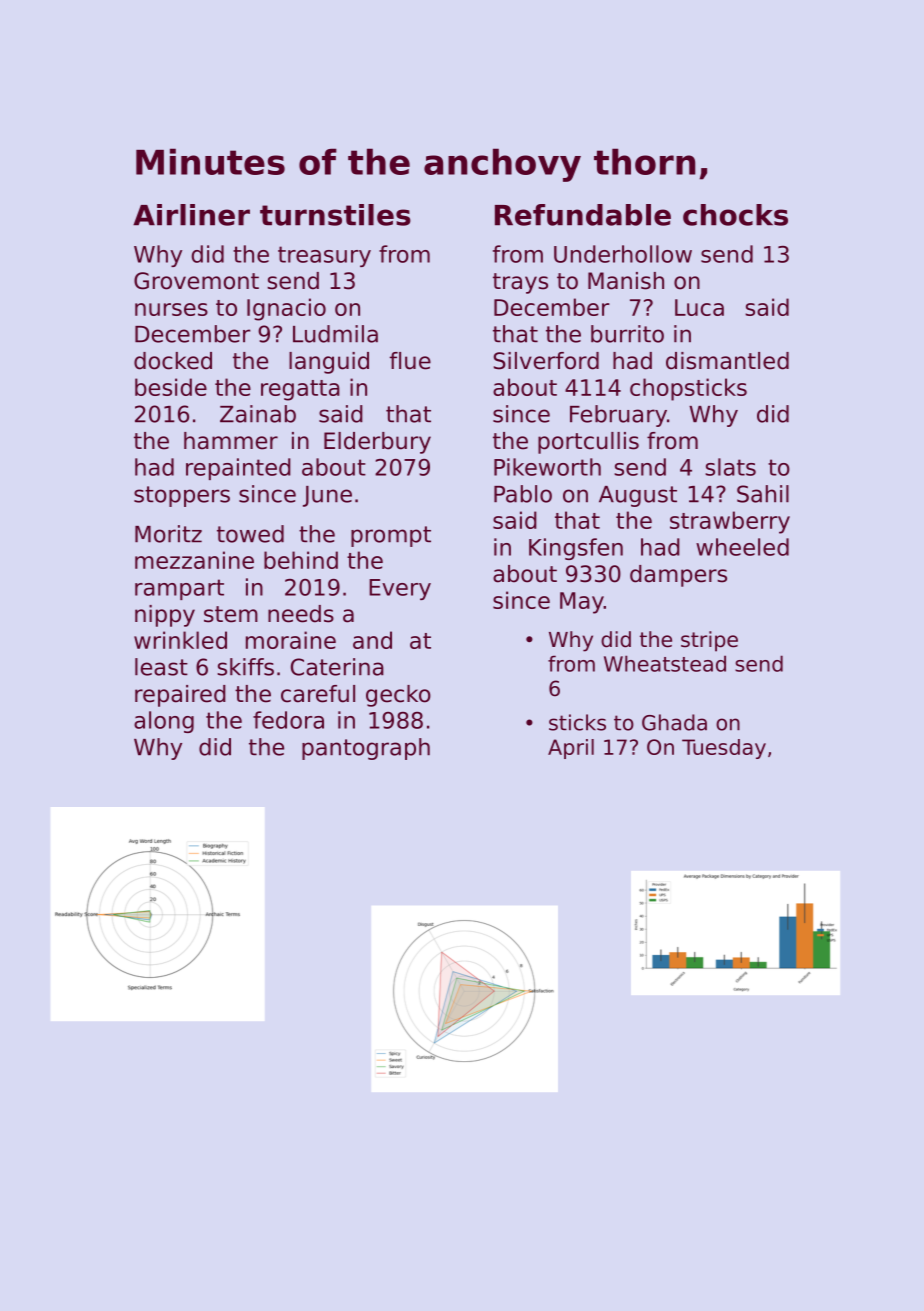 The image size is (924, 1311). Describe the element at coordinates (250, 534) in the page. I see `towed` at that location.
